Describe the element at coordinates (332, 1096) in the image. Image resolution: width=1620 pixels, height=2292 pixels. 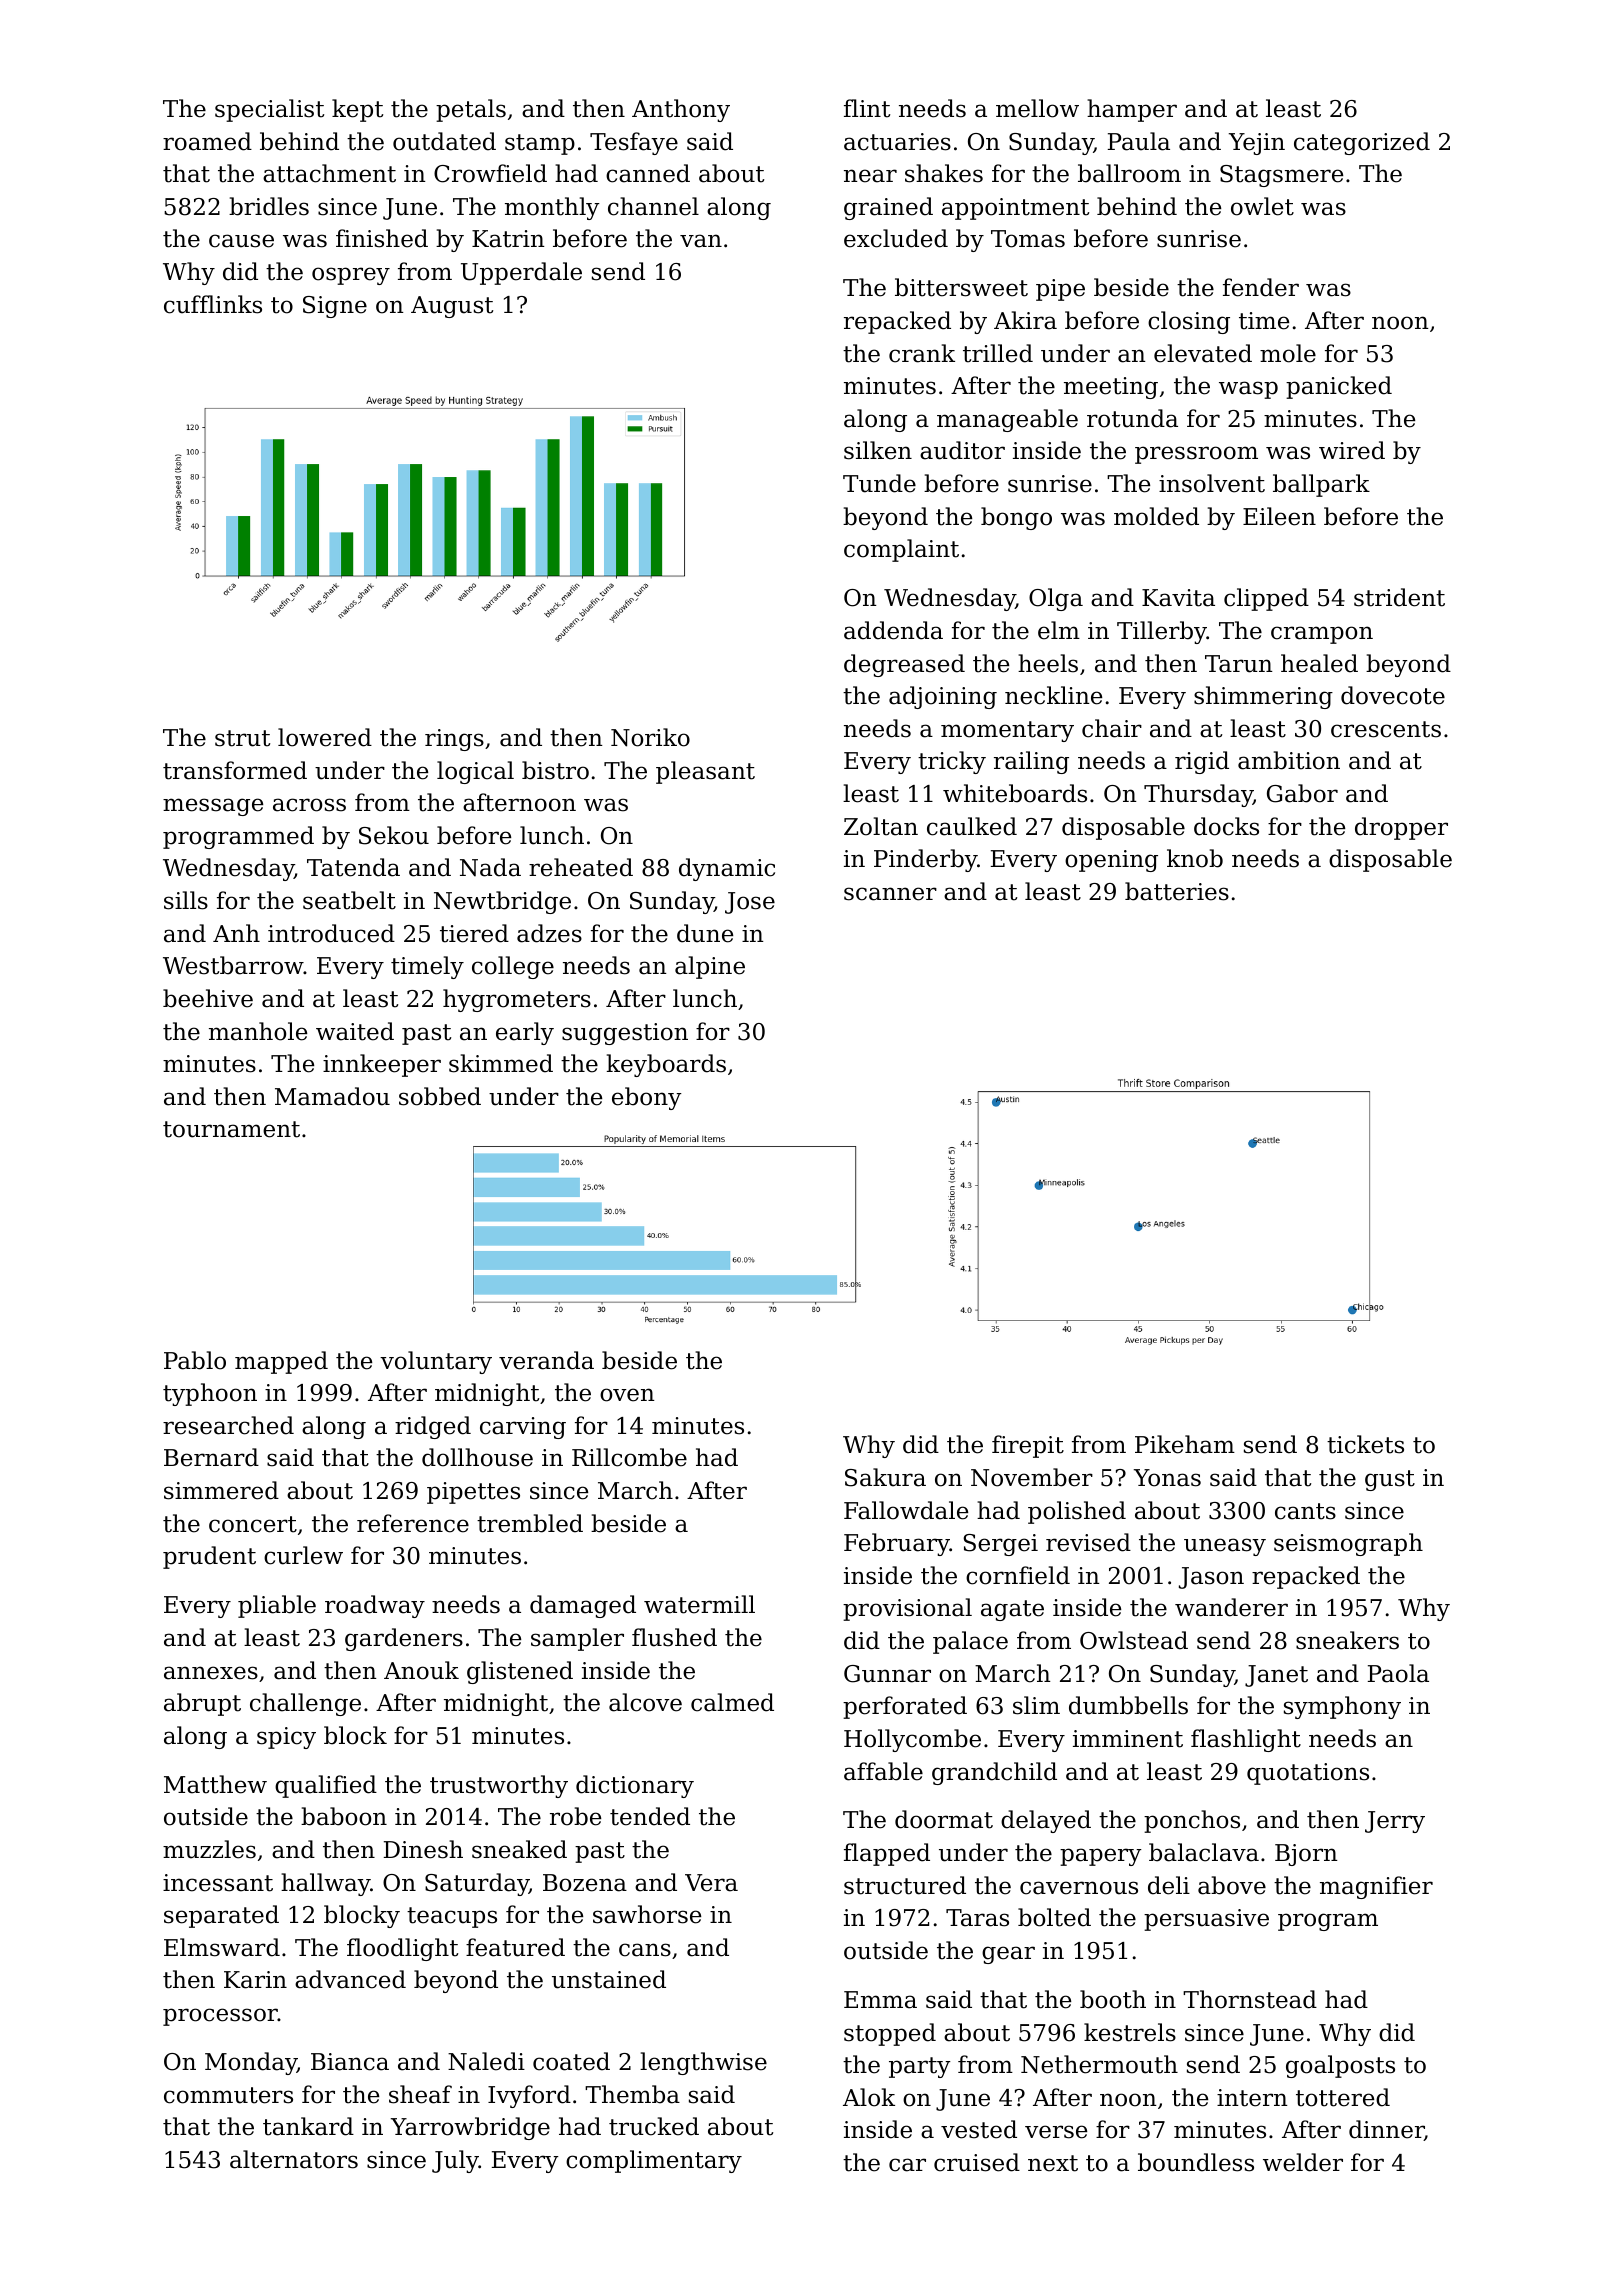
I see `Mamadou` at that location.
